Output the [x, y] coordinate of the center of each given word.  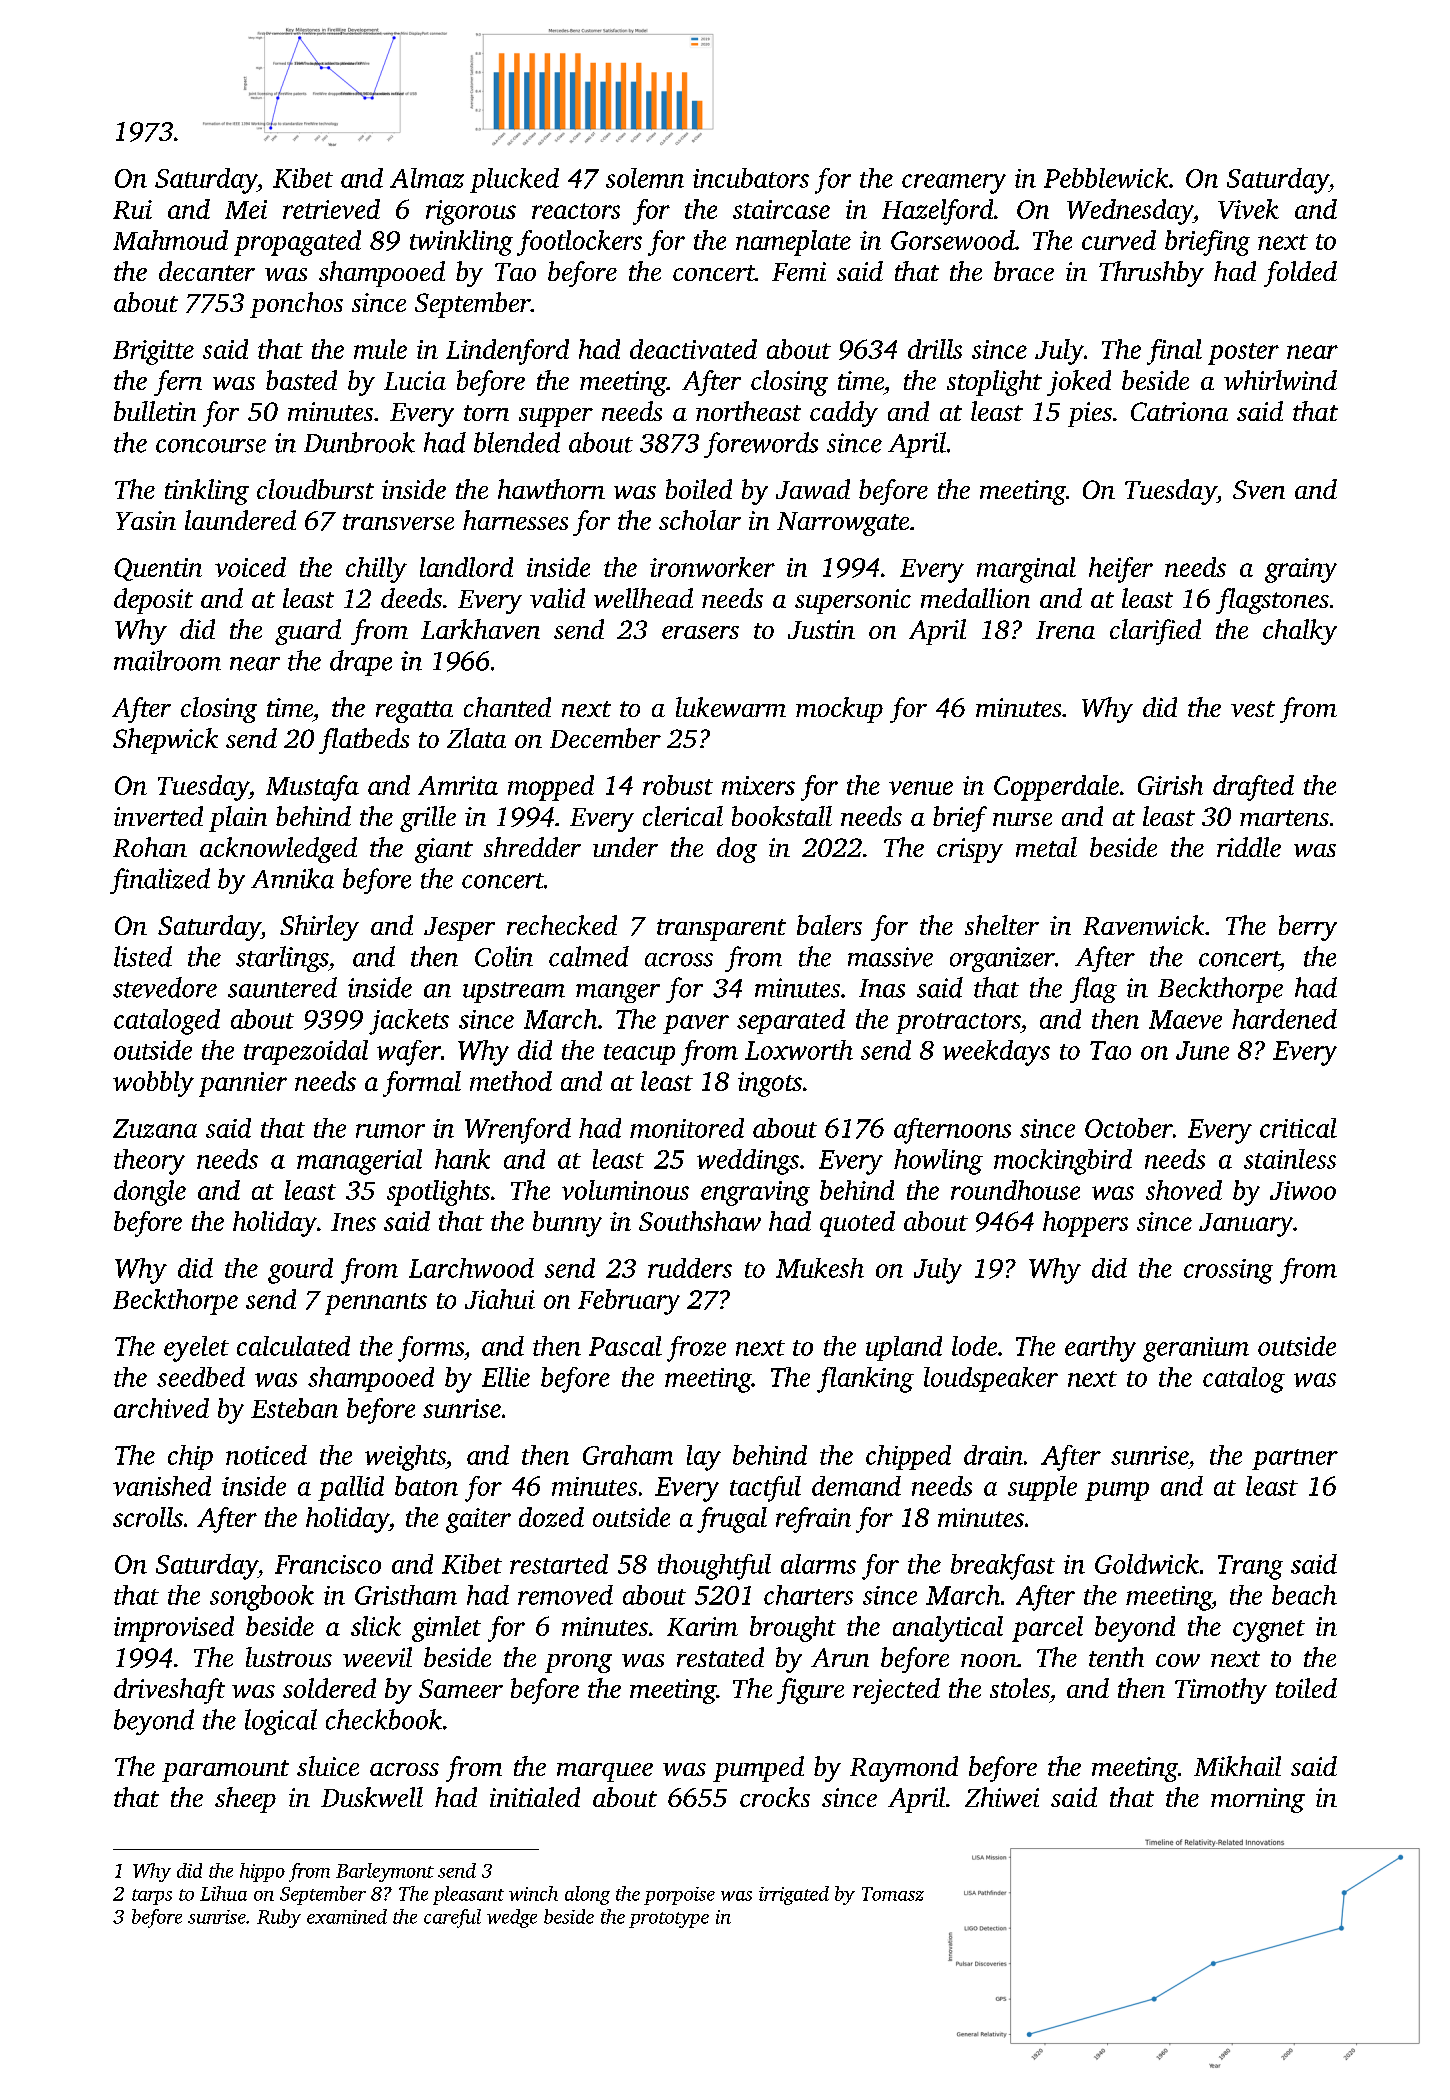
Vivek [1248, 209]
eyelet [196, 1349]
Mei [246, 209]
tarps [152, 1897]
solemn [645, 178]
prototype [669, 1920]
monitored [687, 1128]
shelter [1002, 925]
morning [1258, 1800]
